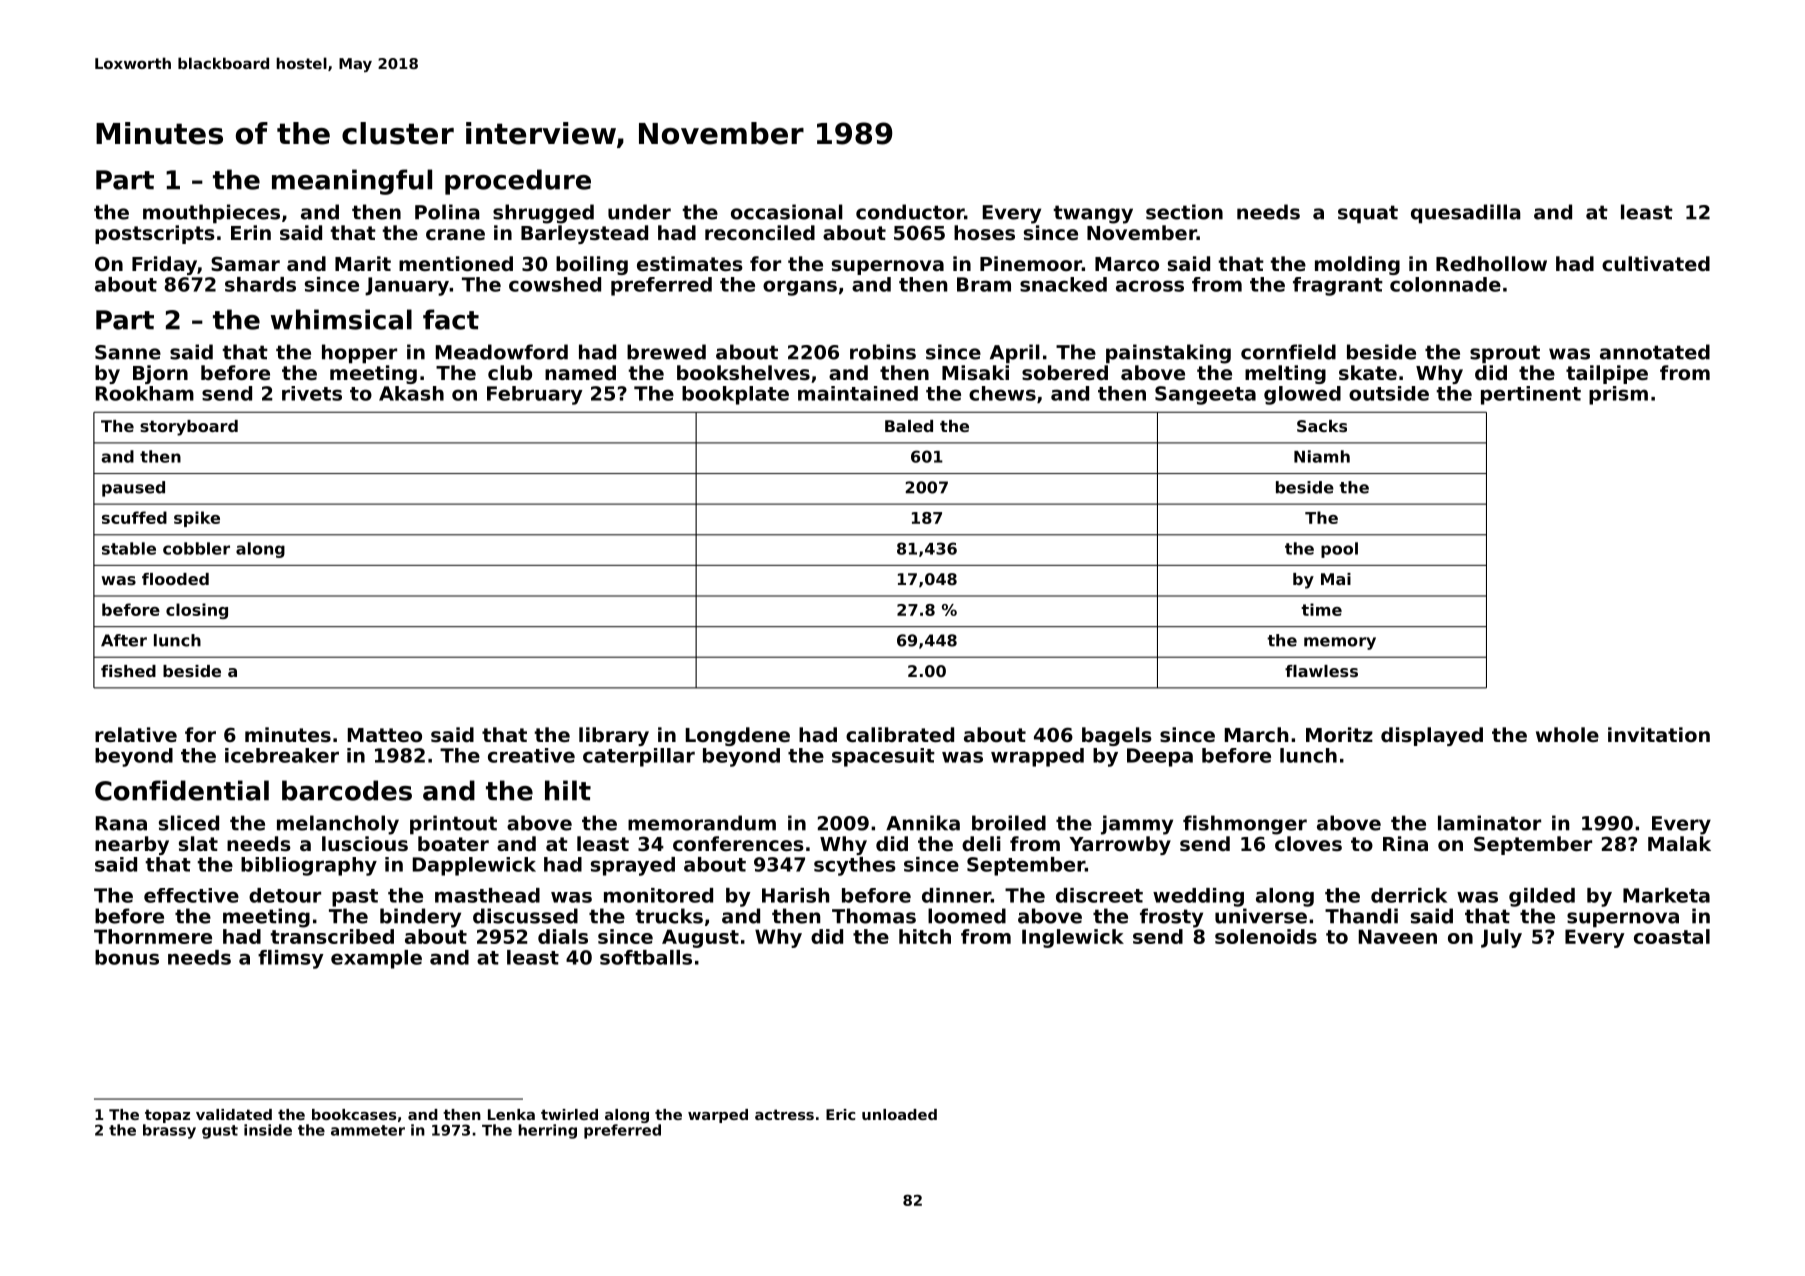 The height and width of the screenshot is (1276, 1805). I want to click on cultivated, so click(1656, 263).
